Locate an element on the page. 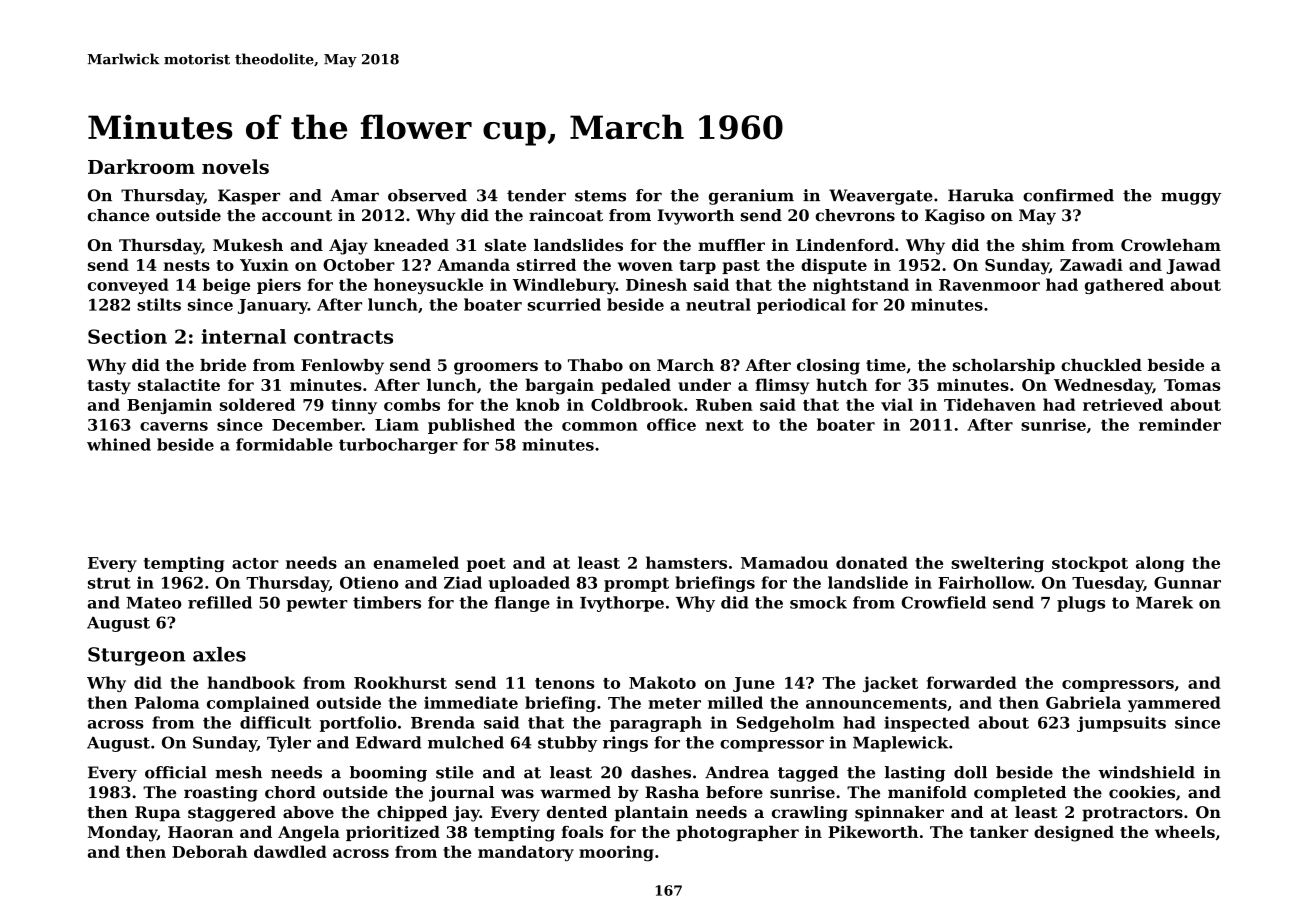  Deborah is located at coordinates (210, 851).
